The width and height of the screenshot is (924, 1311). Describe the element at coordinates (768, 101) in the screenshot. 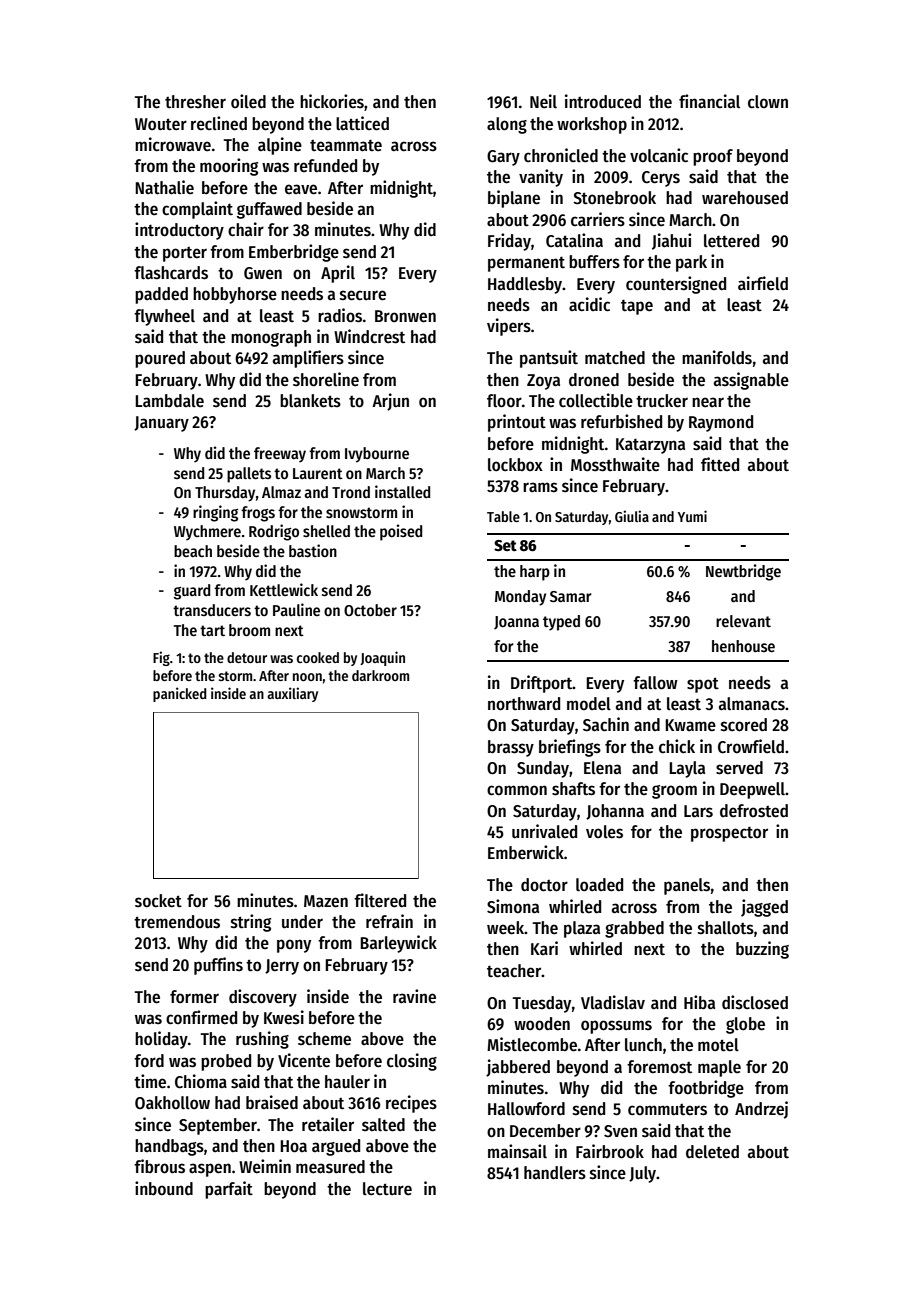

I see `clown` at that location.
